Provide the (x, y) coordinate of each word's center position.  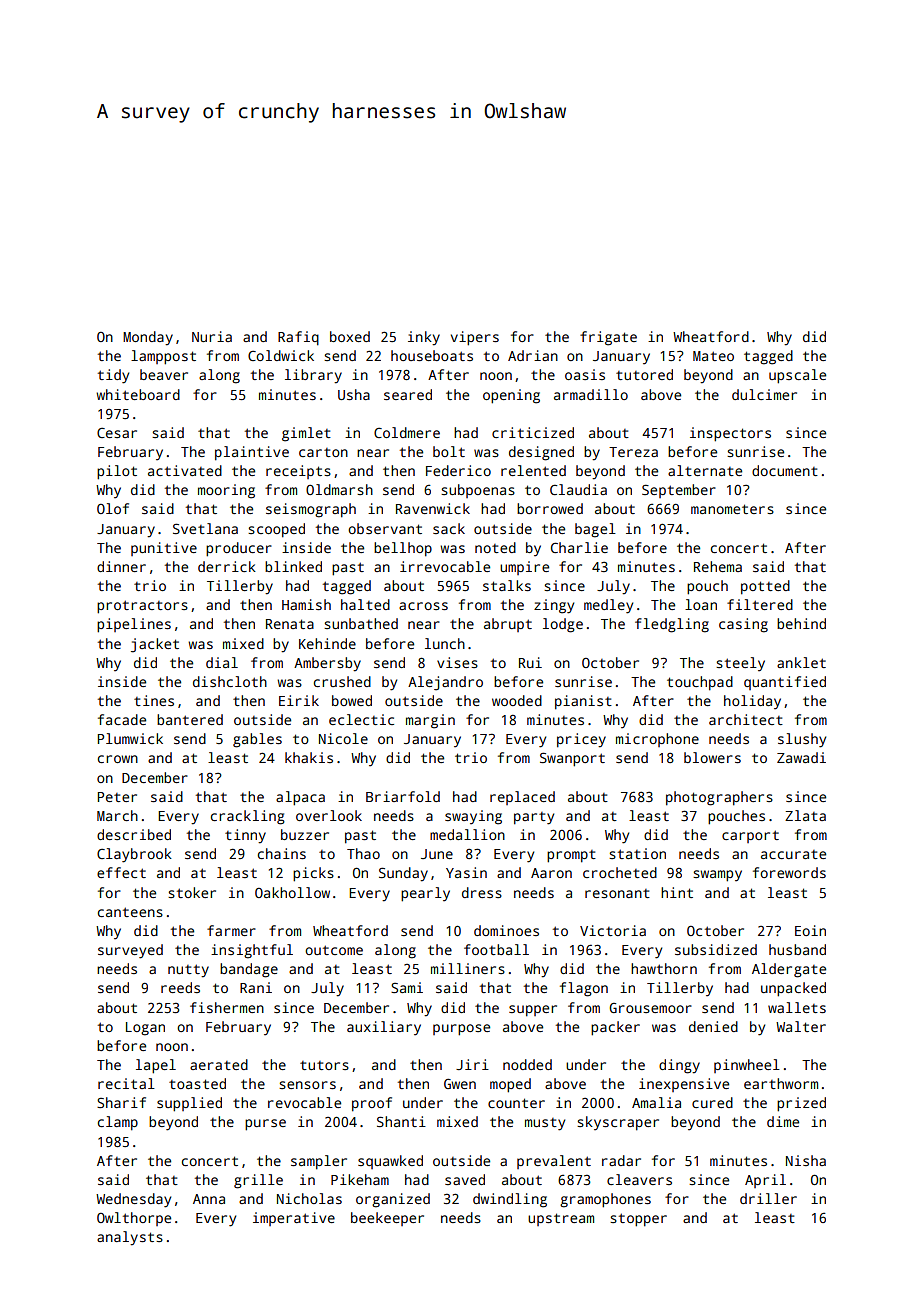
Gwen (460, 1083)
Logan (145, 1029)
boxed (350, 336)
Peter (117, 797)
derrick (227, 566)
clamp (118, 1123)
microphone (657, 740)
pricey (581, 740)
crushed (342, 681)
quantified (785, 683)
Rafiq (298, 338)
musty (545, 1124)
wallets (797, 1007)
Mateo (713, 356)
